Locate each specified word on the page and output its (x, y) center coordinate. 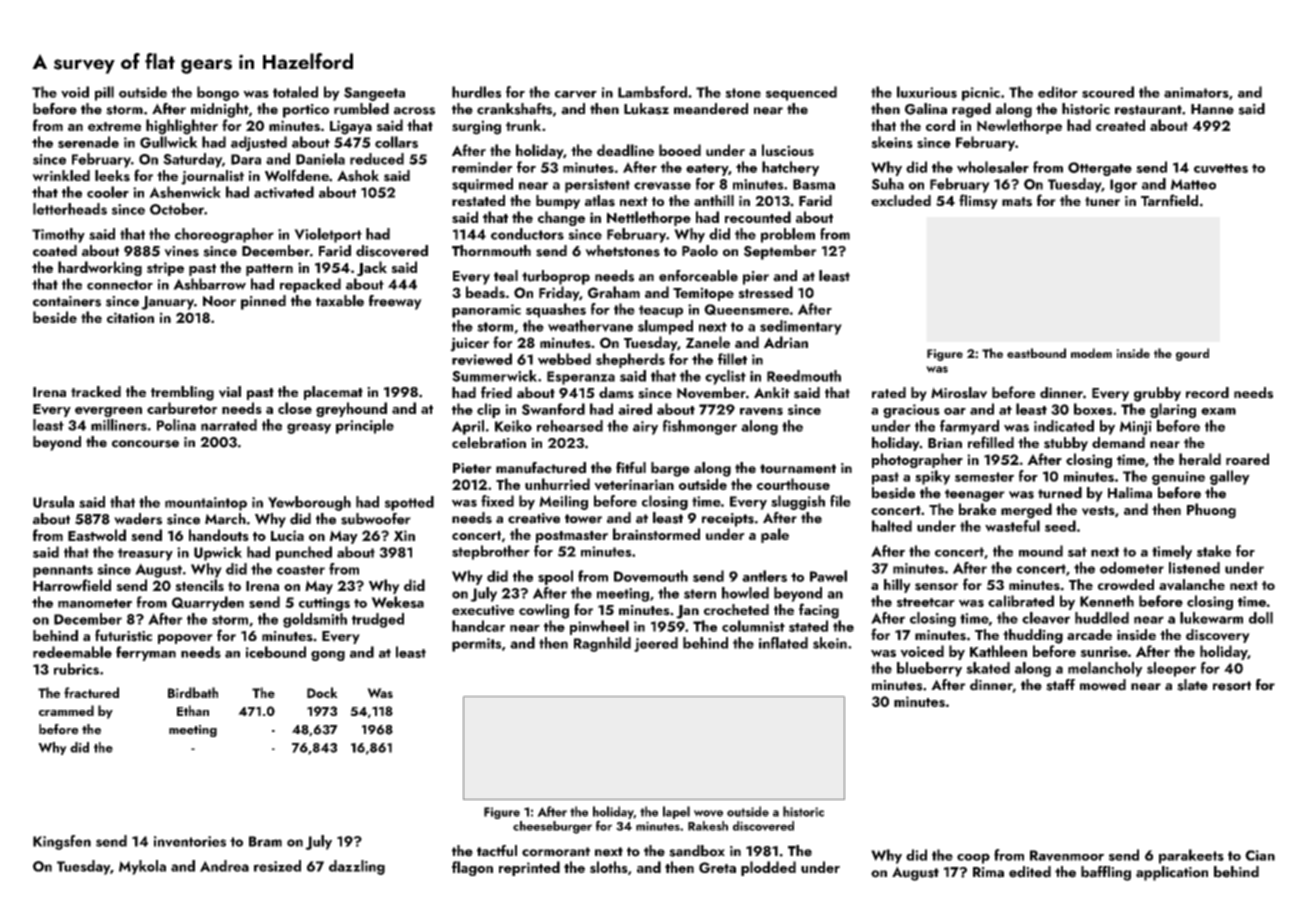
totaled (295, 92)
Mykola (142, 867)
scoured (1108, 92)
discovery (1218, 636)
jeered (656, 644)
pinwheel (599, 627)
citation (130, 317)
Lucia (287, 535)
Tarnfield (1169, 200)
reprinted (529, 868)
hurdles (476, 92)
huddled (1102, 618)
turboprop (556, 277)
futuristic (123, 635)
